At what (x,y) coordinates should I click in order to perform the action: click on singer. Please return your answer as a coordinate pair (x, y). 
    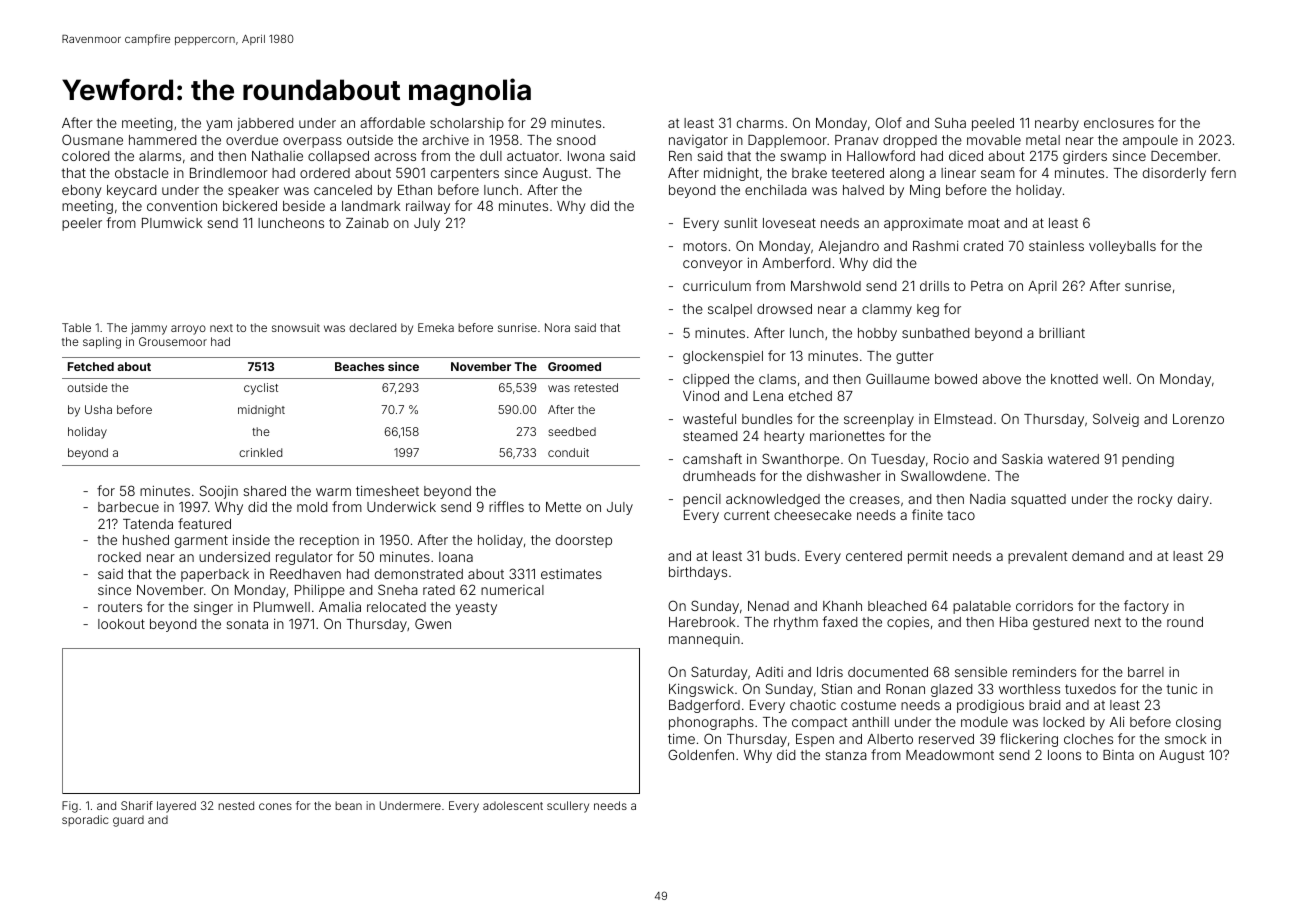
    Looking at the image, I should click on (213, 608).
